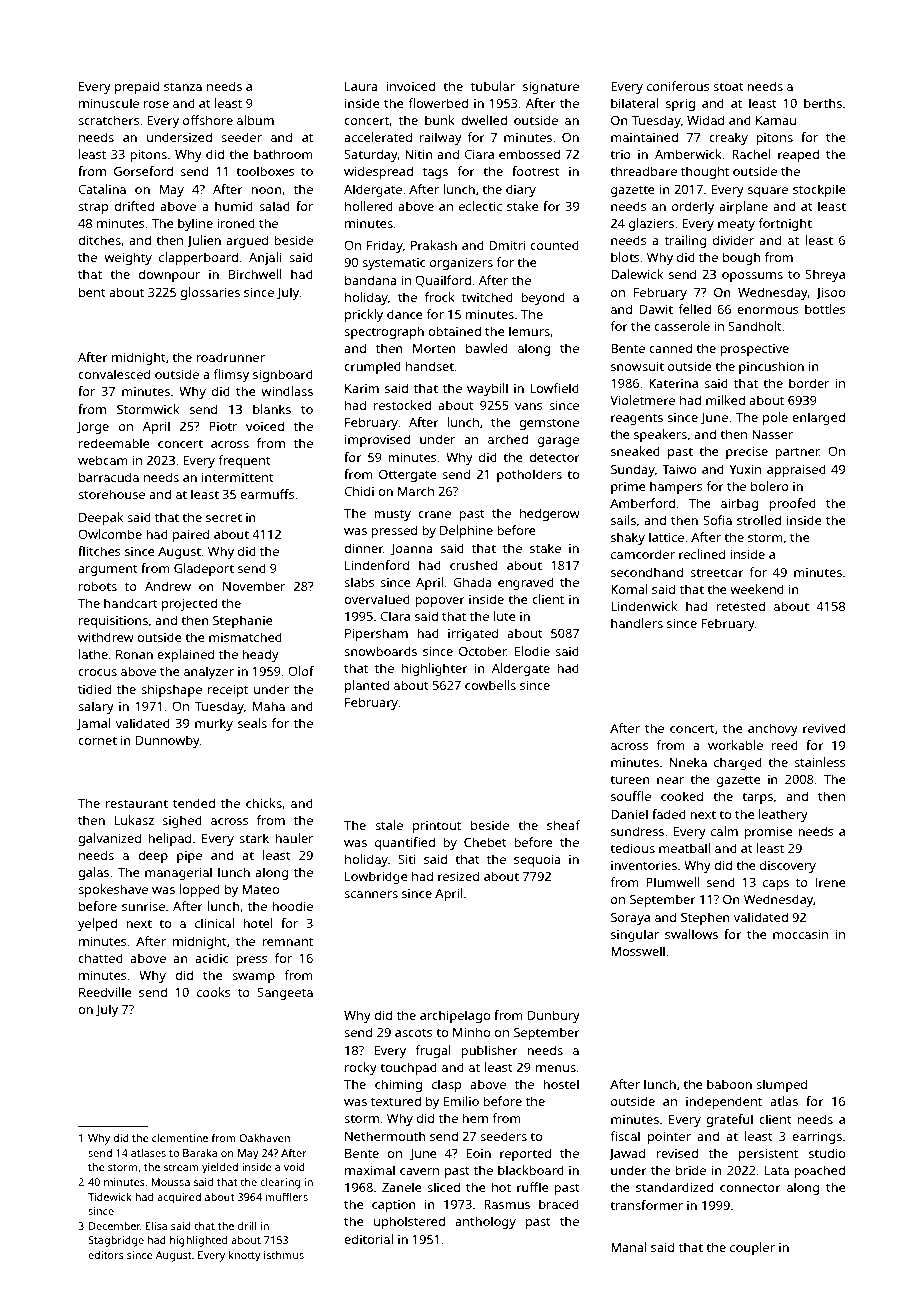 The height and width of the image is (1308, 924). I want to click on Komal, so click(629, 589).
